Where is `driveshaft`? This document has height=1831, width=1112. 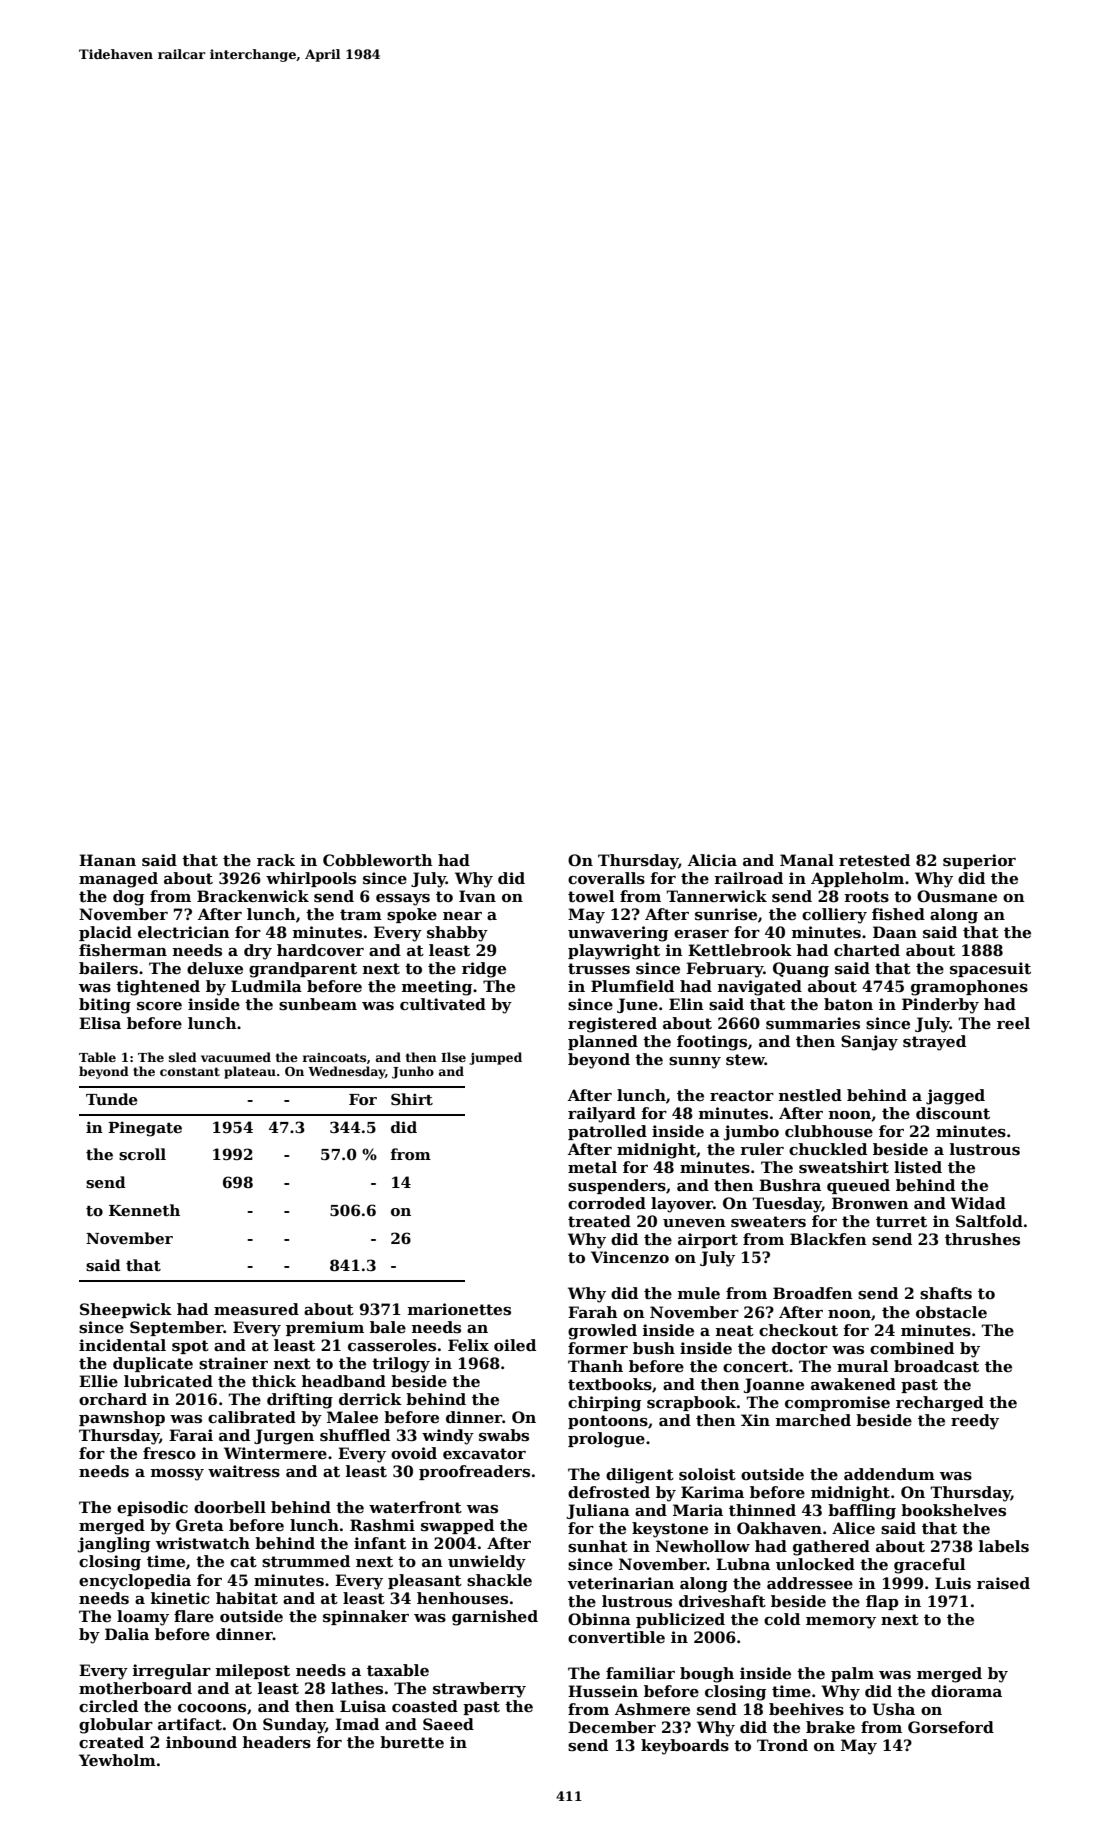
driveshaft is located at coordinates (722, 1601).
